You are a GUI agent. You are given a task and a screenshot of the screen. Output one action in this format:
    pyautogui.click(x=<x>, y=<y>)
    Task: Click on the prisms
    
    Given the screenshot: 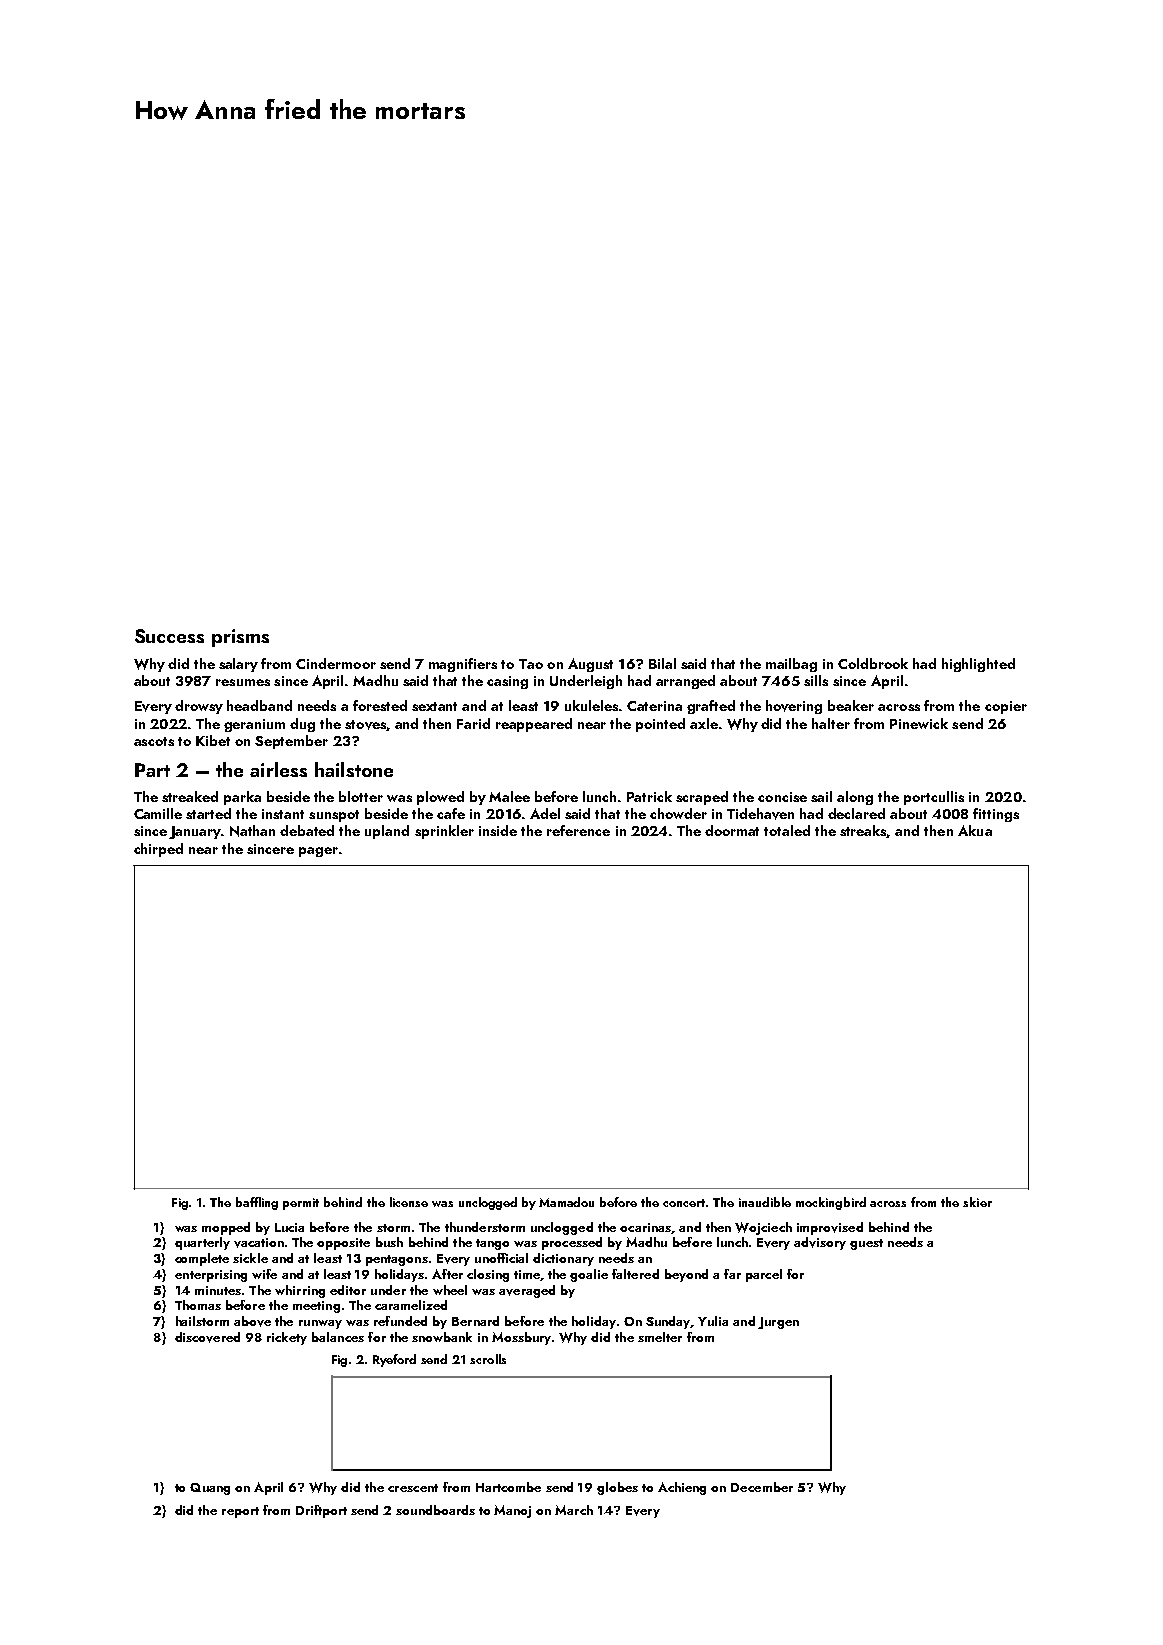 What is the action you would take?
    pyautogui.click(x=240, y=638)
